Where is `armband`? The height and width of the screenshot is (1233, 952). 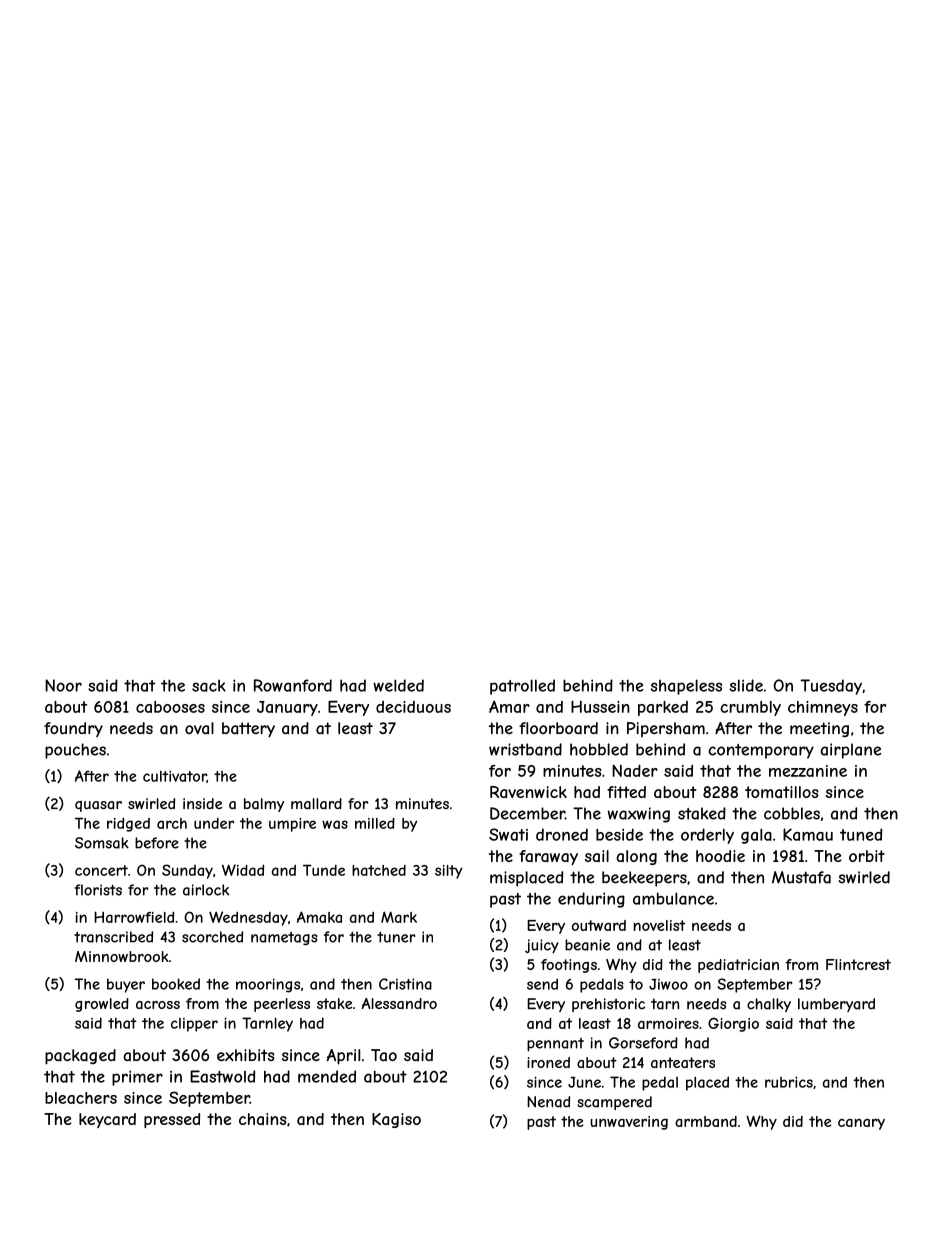
armband is located at coordinates (706, 1121).
